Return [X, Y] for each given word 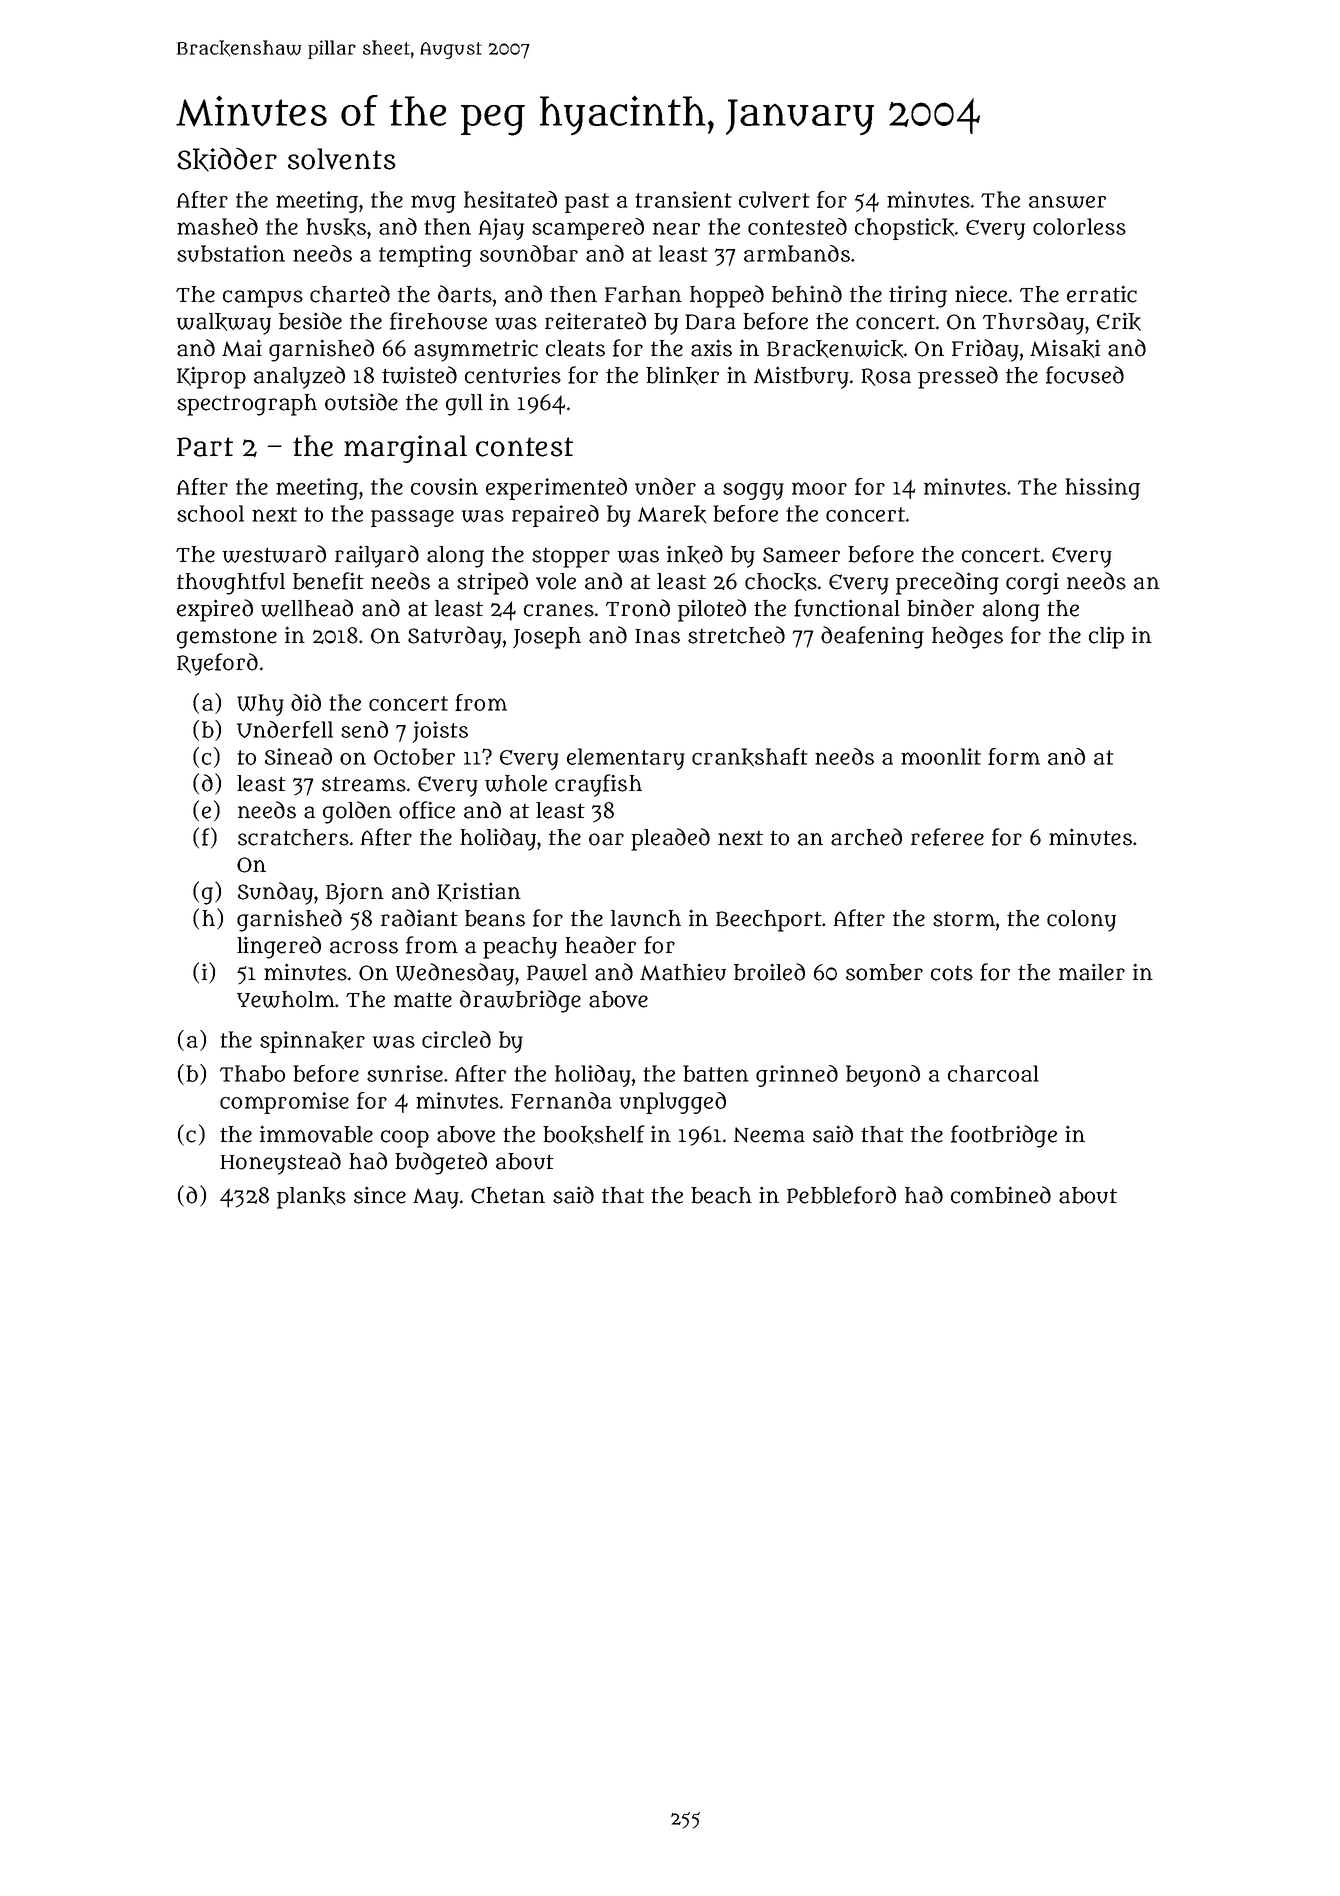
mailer [1092, 972]
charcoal [993, 1073]
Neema [769, 1135]
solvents [342, 159]
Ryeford [217, 664]
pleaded [670, 839]
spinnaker [312, 1042]
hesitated [510, 199]
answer [1067, 201]
